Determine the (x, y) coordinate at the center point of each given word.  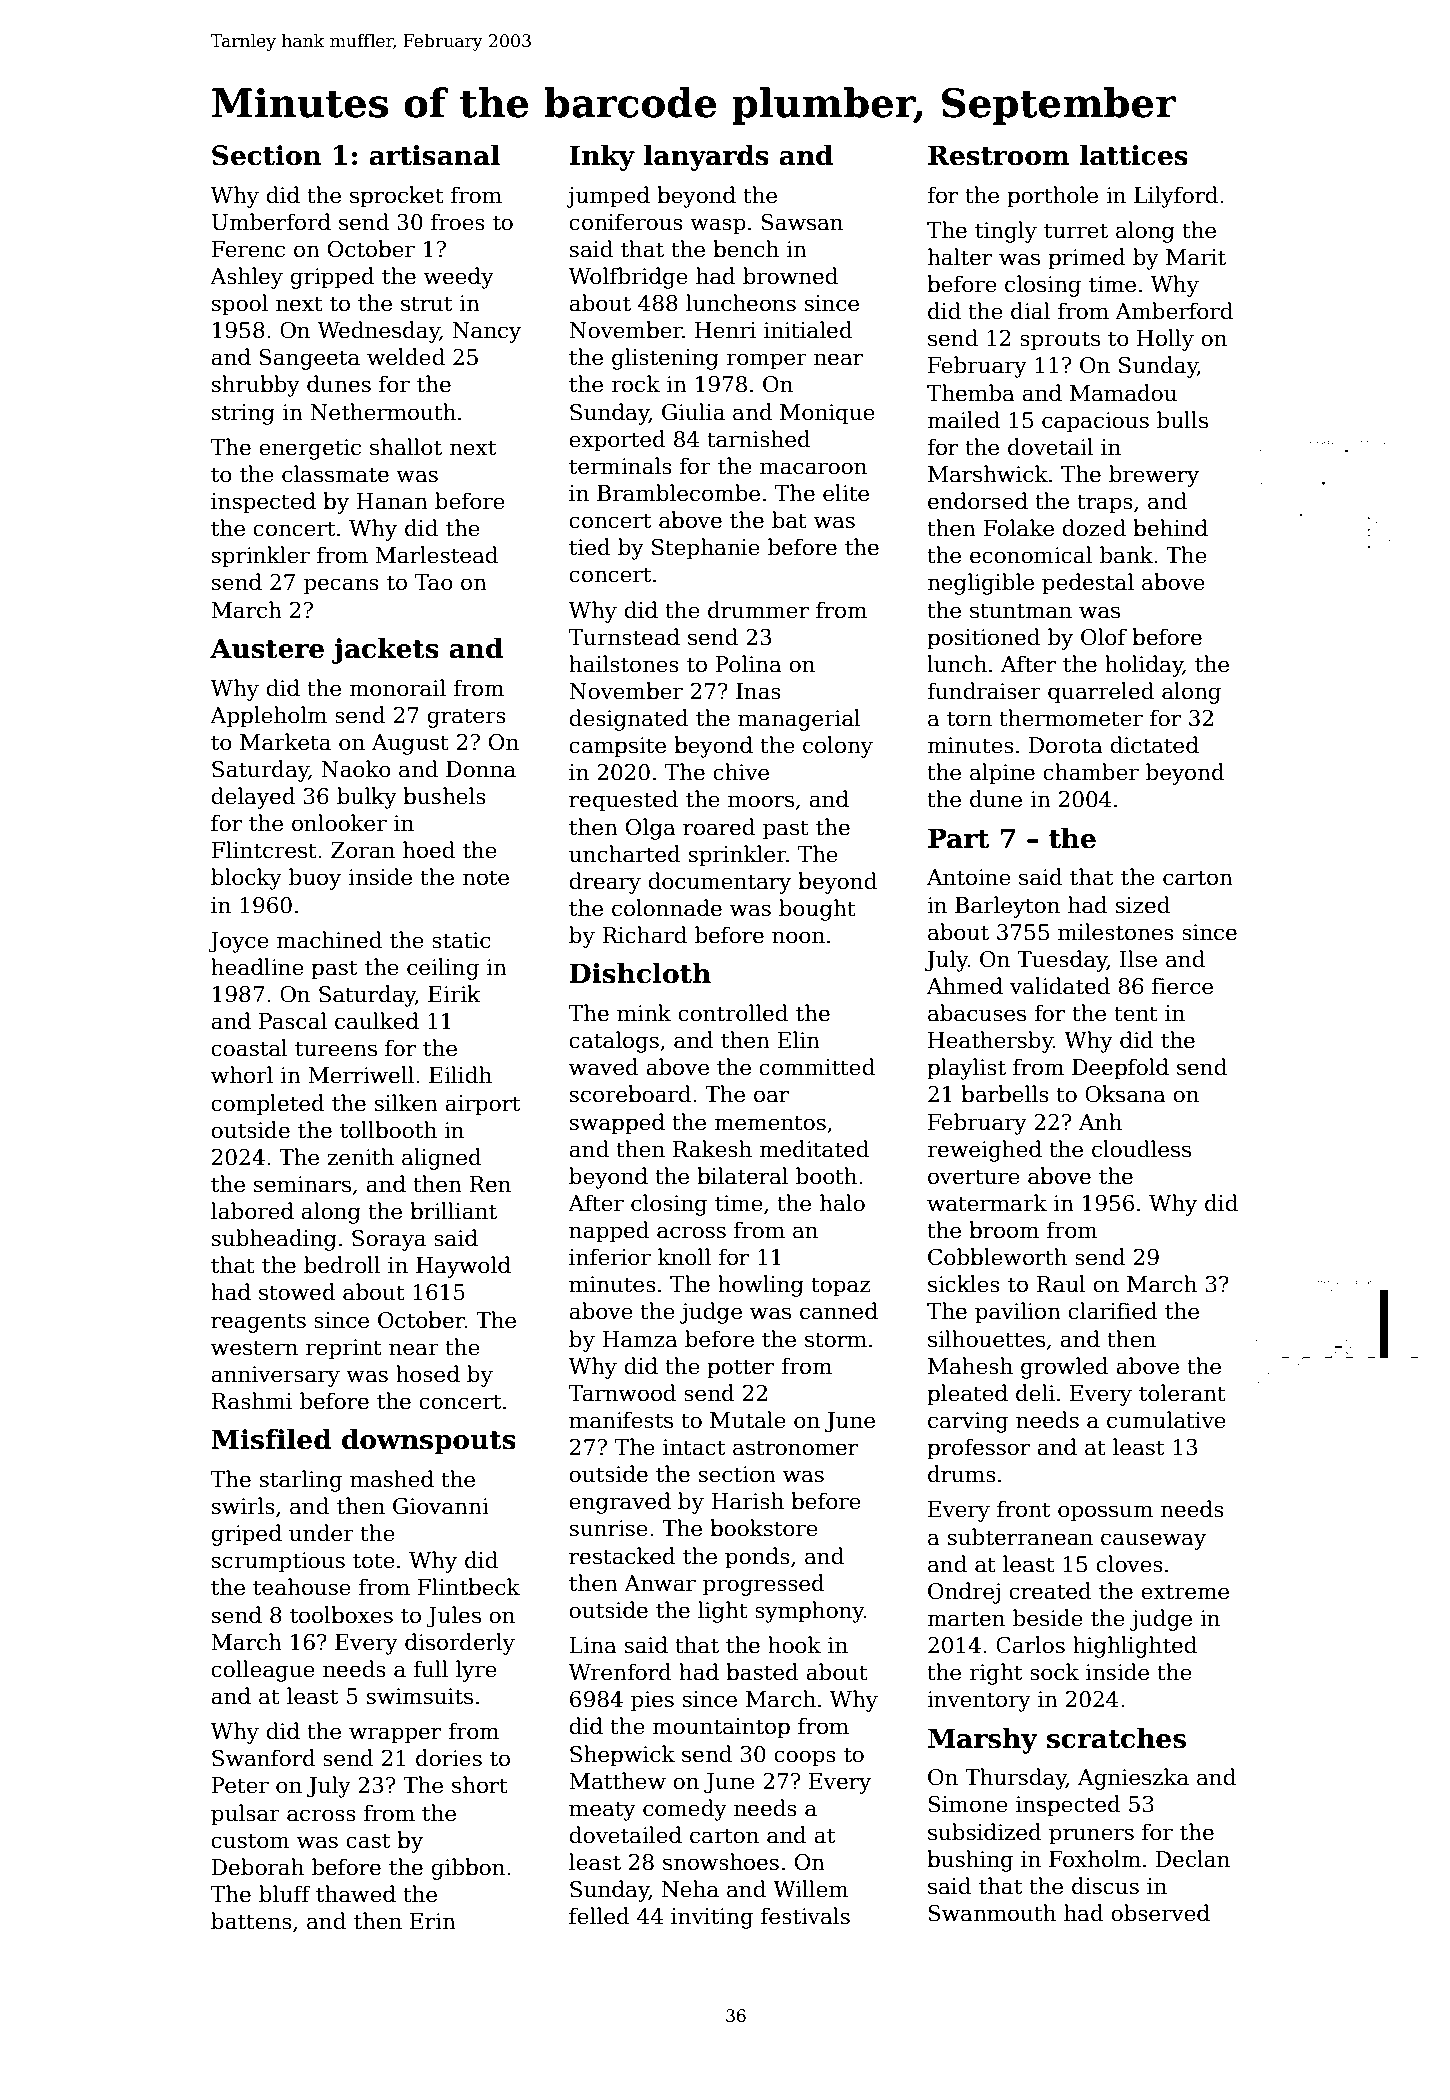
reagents (258, 1323)
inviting (712, 1918)
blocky (246, 879)
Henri (725, 330)
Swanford (264, 1758)
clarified (1113, 1311)
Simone (968, 1804)
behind (1170, 528)
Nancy (486, 332)
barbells (1005, 1094)
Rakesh (712, 1149)
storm (836, 1340)
